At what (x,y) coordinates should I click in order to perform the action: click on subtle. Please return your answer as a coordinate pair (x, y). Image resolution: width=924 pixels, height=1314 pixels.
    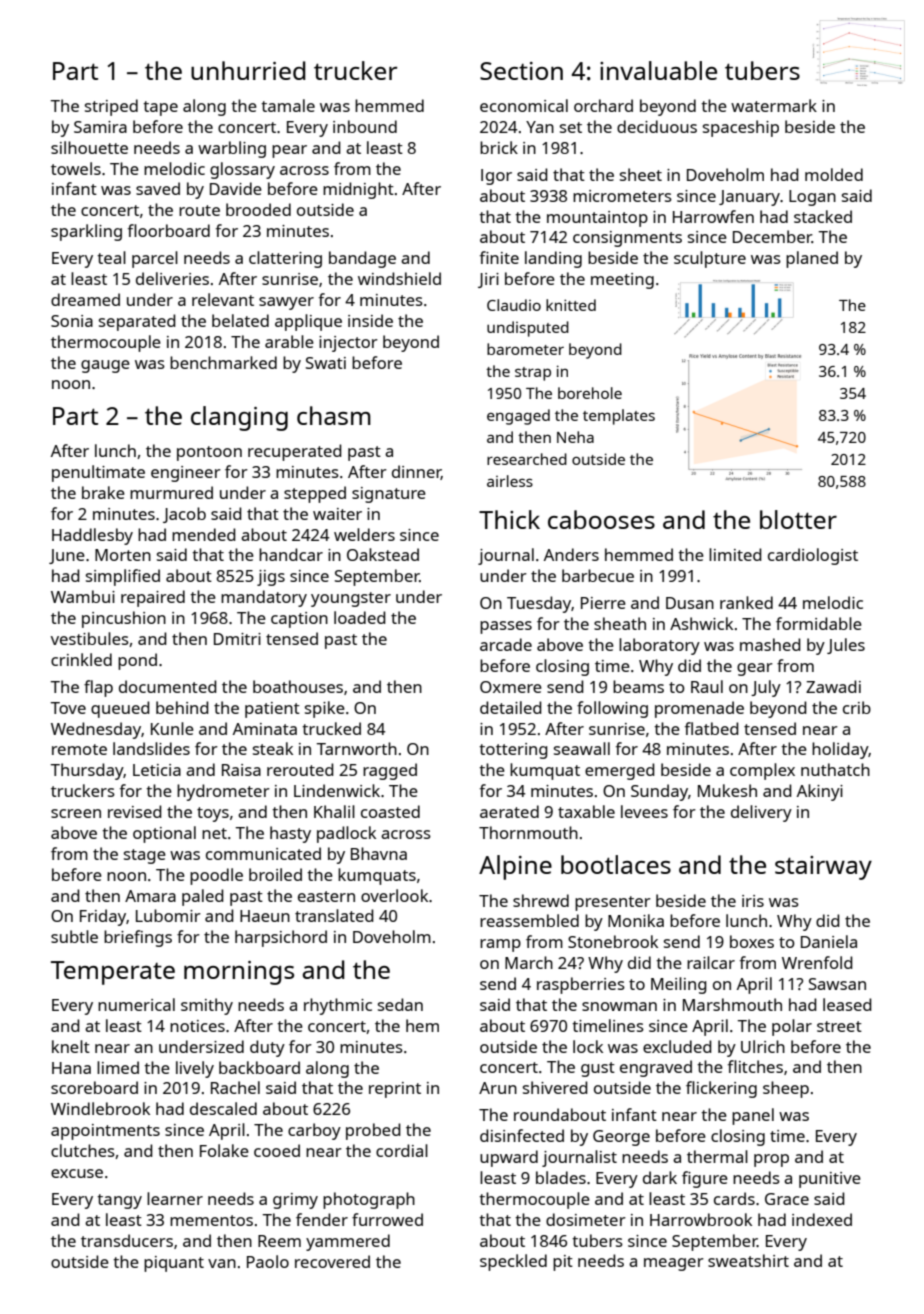
    Looking at the image, I should click on (74, 936).
